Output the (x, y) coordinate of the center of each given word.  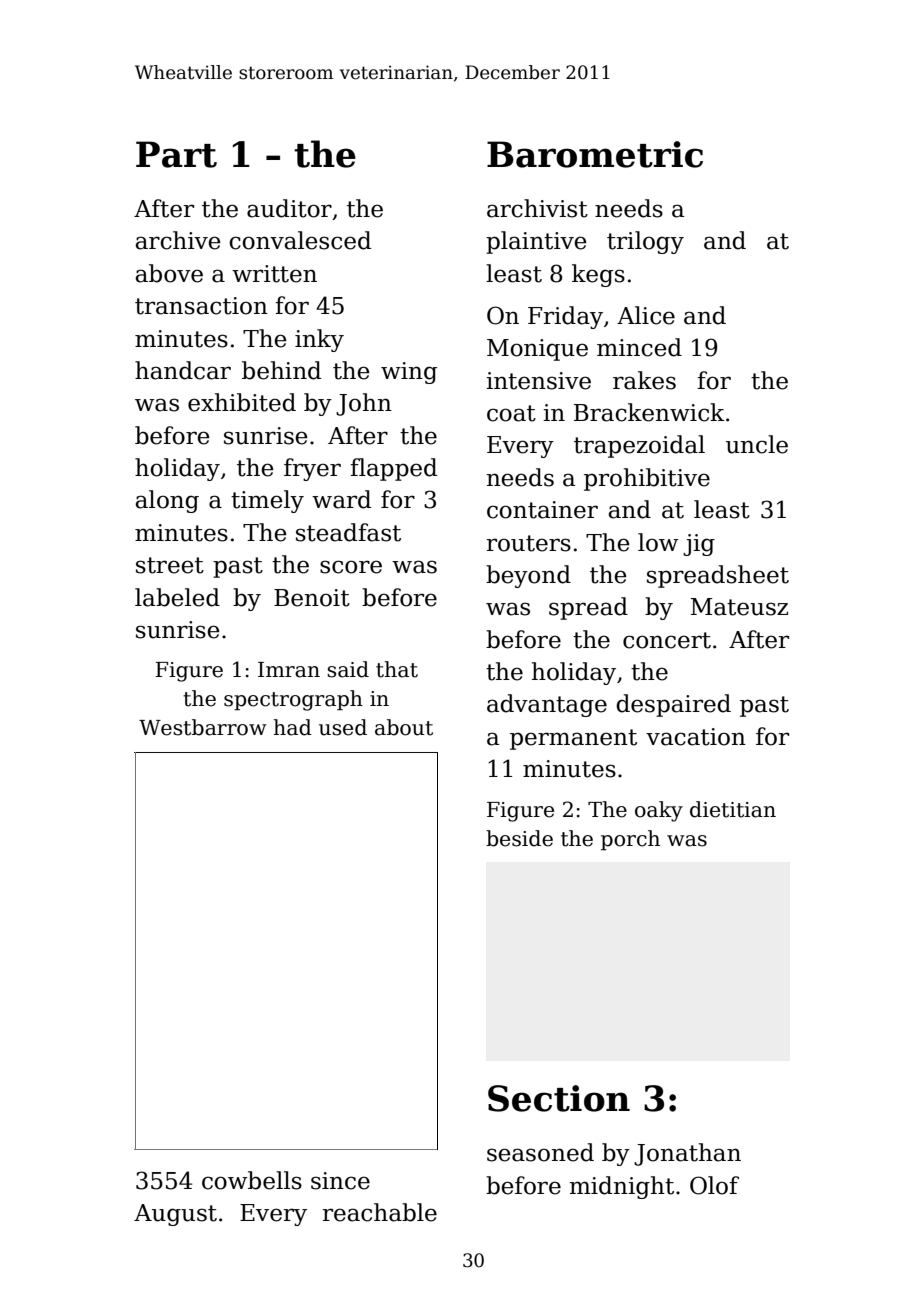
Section (559, 1098)
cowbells (252, 1180)
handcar (183, 370)
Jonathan (687, 1154)
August (175, 1215)
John (364, 404)
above (169, 273)
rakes (644, 380)
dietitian (733, 809)
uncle (757, 444)
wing (409, 373)
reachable (380, 1212)
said (348, 669)
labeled (177, 597)
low (658, 542)
